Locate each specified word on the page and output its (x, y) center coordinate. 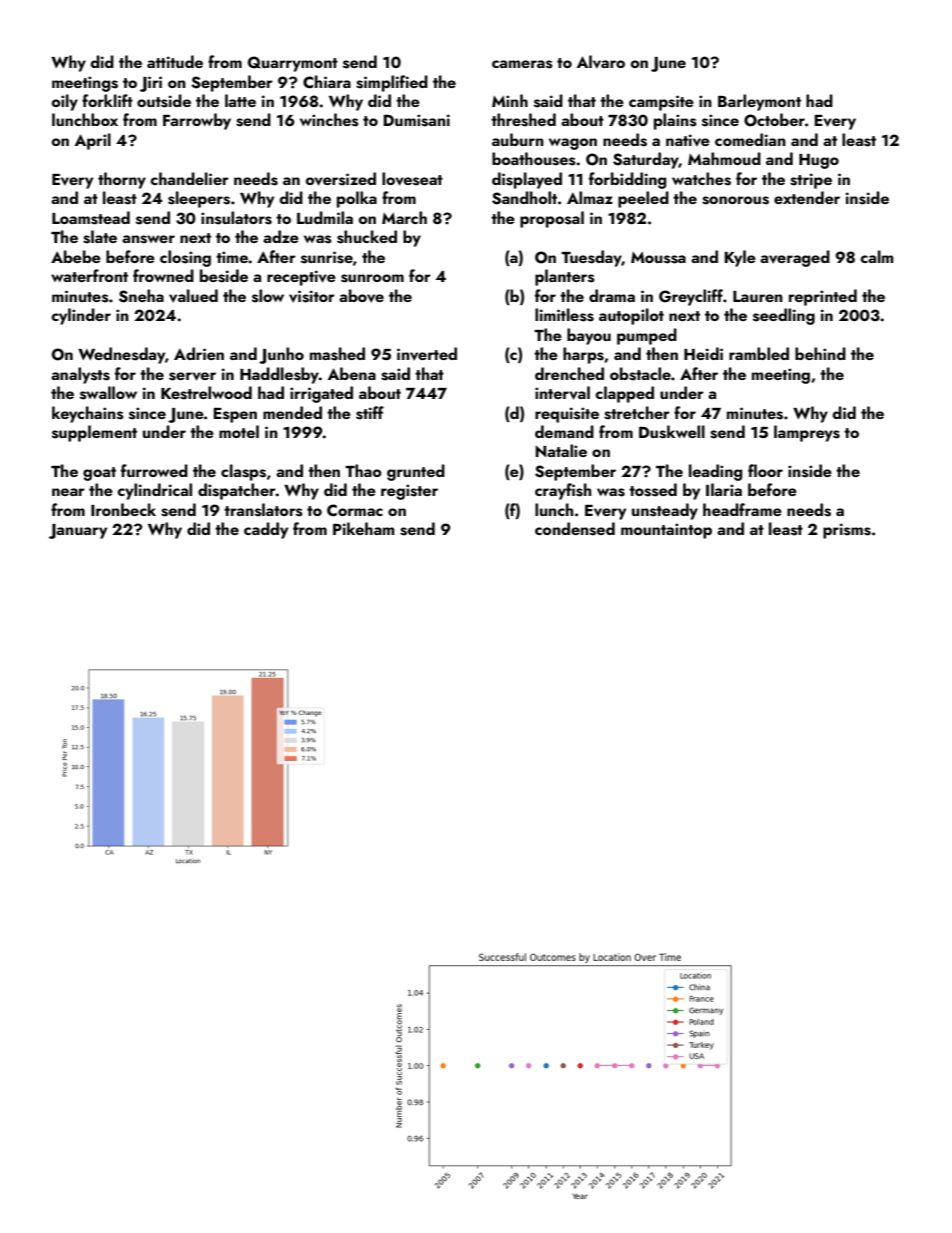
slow (268, 296)
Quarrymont (293, 64)
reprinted (823, 297)
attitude (175, 61)
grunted (416, 472)
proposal (552, 219)
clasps (243, 472)
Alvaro (601, 62)
